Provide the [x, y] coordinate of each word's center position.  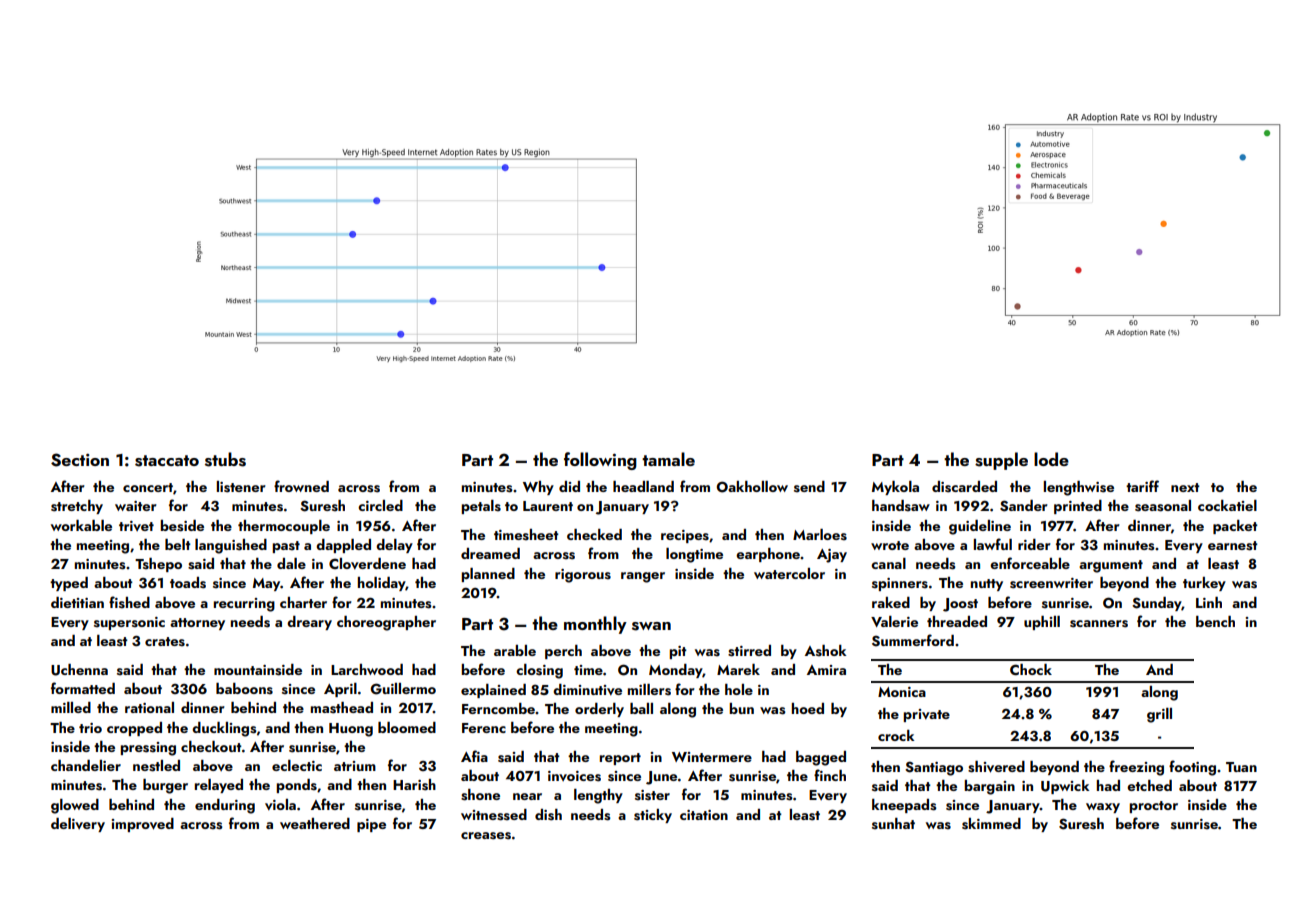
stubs [225, 459]
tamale [668, 459]
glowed [75, 806]
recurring [244, 605]
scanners [1099, 624]
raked [891, 602]
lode [1051, 459]
